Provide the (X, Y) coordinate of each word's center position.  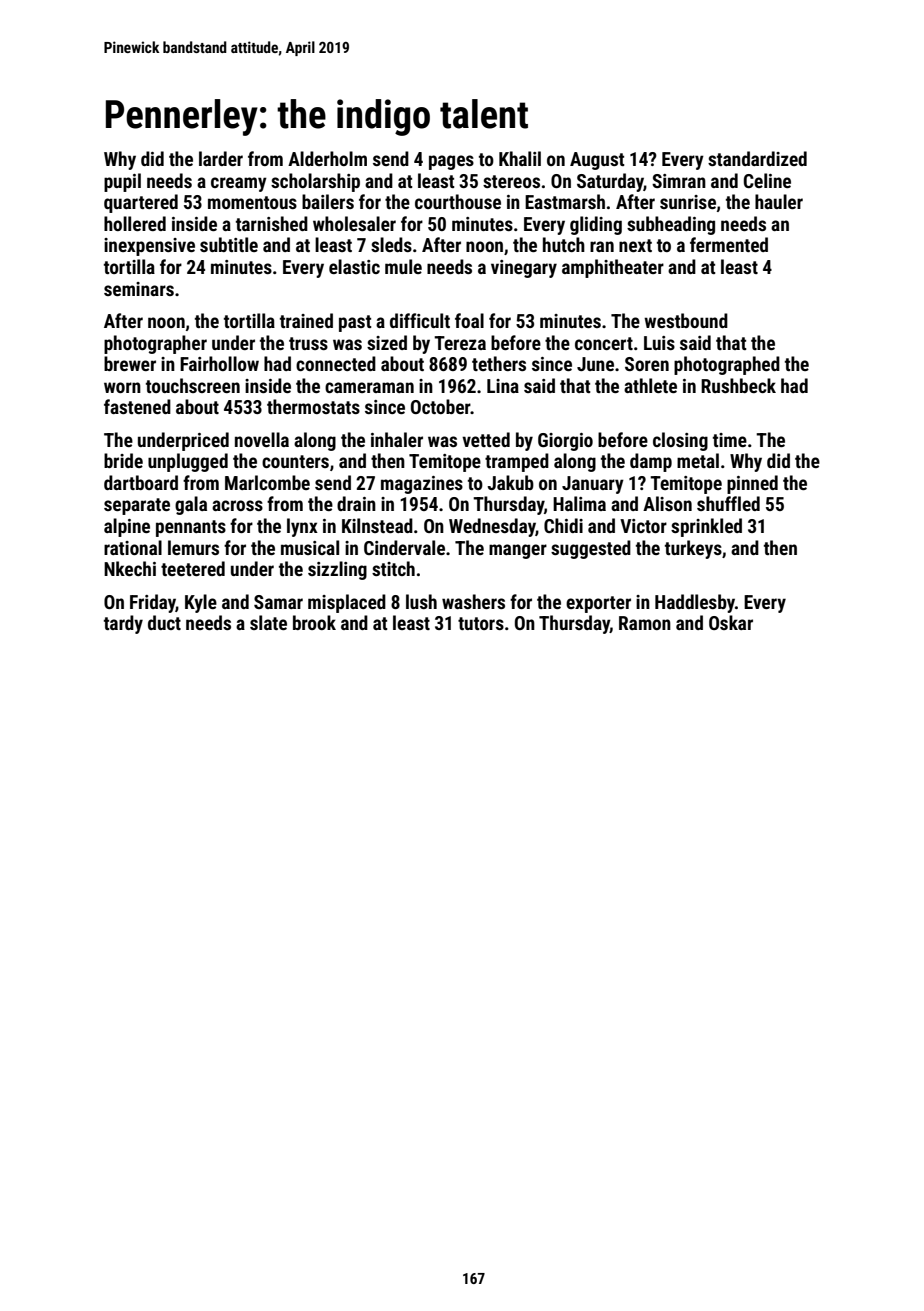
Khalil (520, 158)
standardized (757, 158)
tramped (517, 462)
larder (221, 158)
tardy (123, 624)
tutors (481, 623)
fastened (137, 406)
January (593, 485)
